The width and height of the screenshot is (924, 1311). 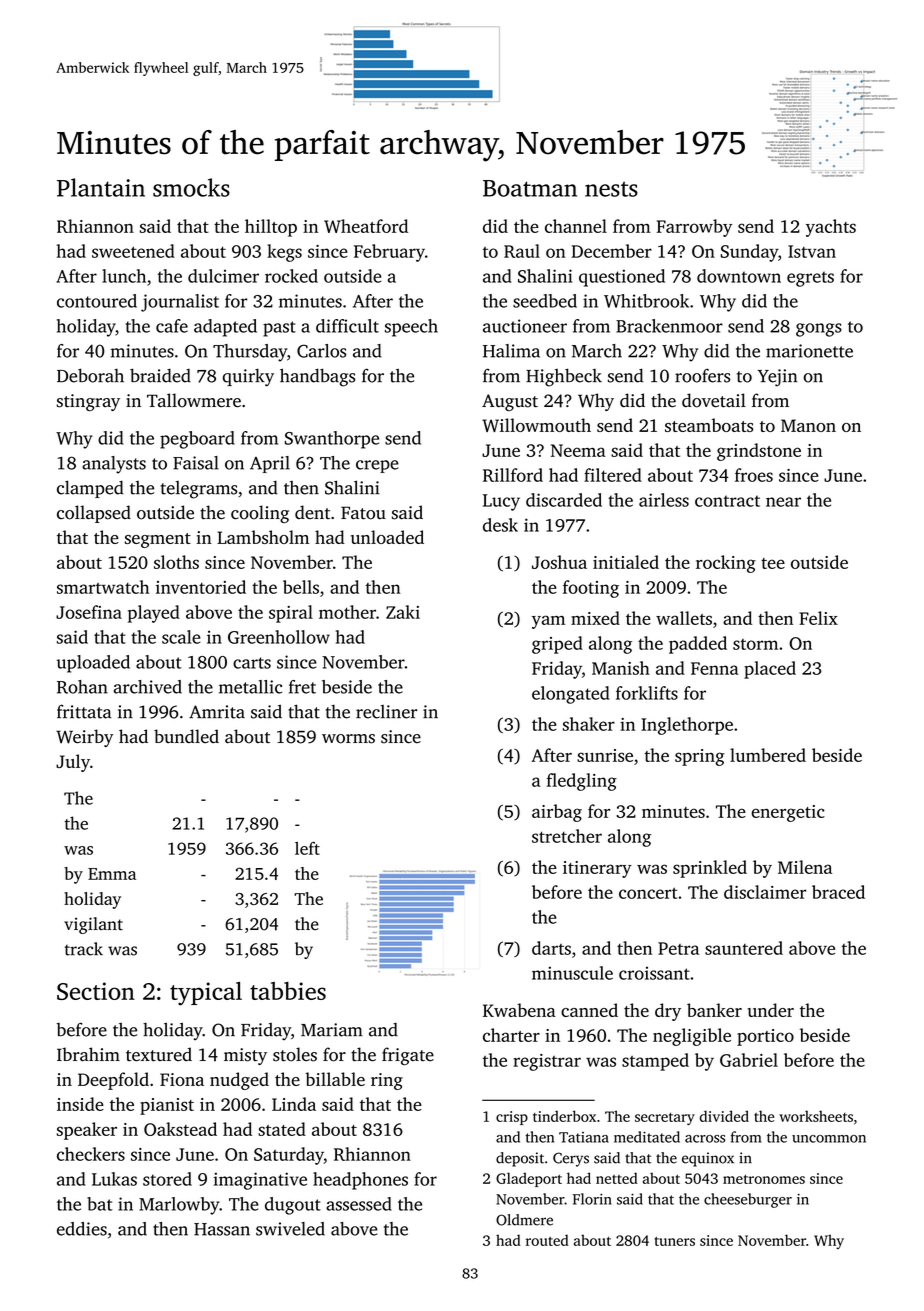 I want to click on collapsed, so click(x=94, y=514).
